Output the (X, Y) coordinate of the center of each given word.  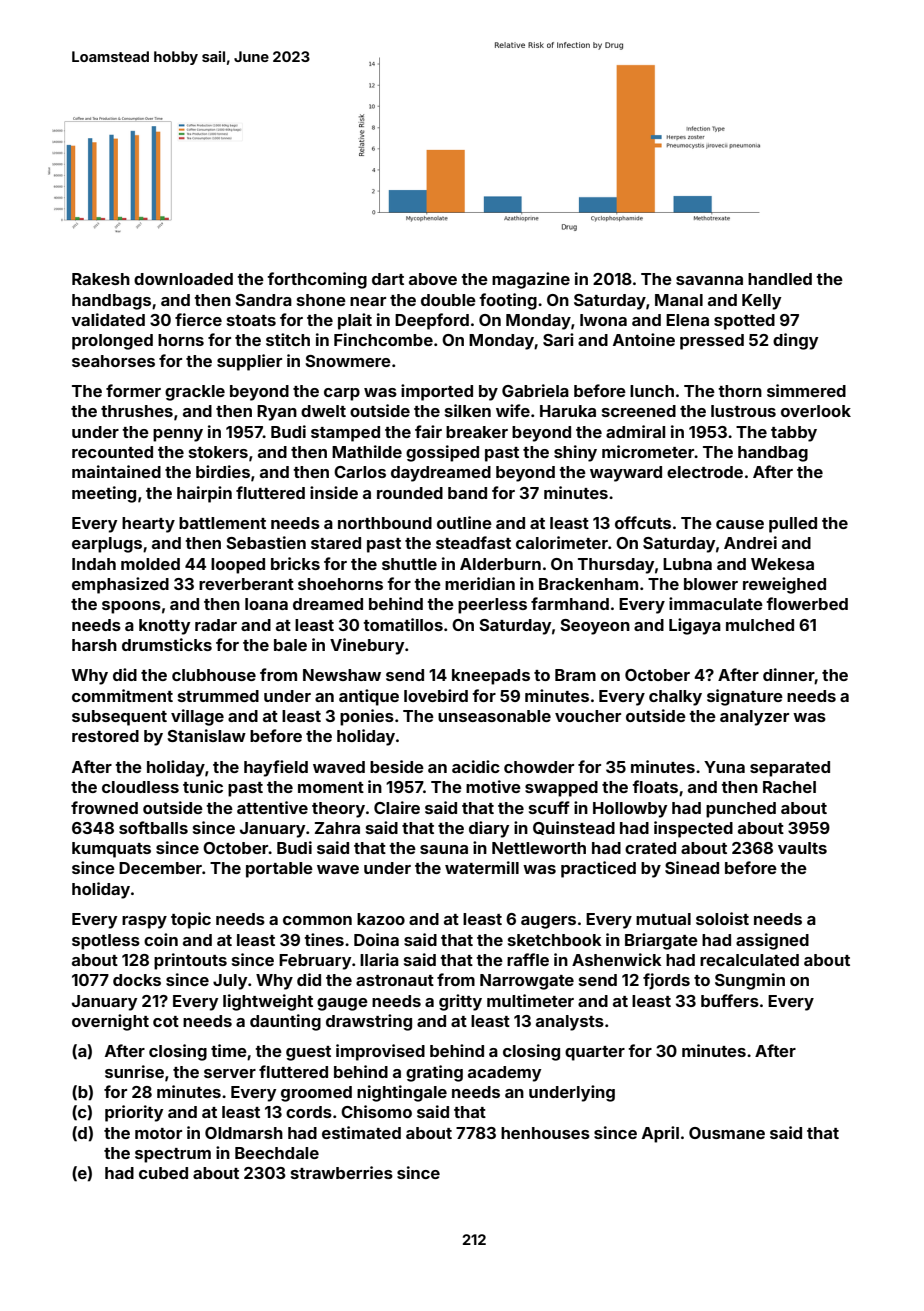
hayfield (276, 768)
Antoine (644, 339)
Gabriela (535, 390)
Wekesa (782, 564)
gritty (460, 1002)
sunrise (134, 1071)
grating (434, 1073)
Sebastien (266, 542)
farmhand (570, 603)
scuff (549, 807)
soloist (722, 918)
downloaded (183, 279)
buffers (730, 1000)
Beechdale (277, 1153)
